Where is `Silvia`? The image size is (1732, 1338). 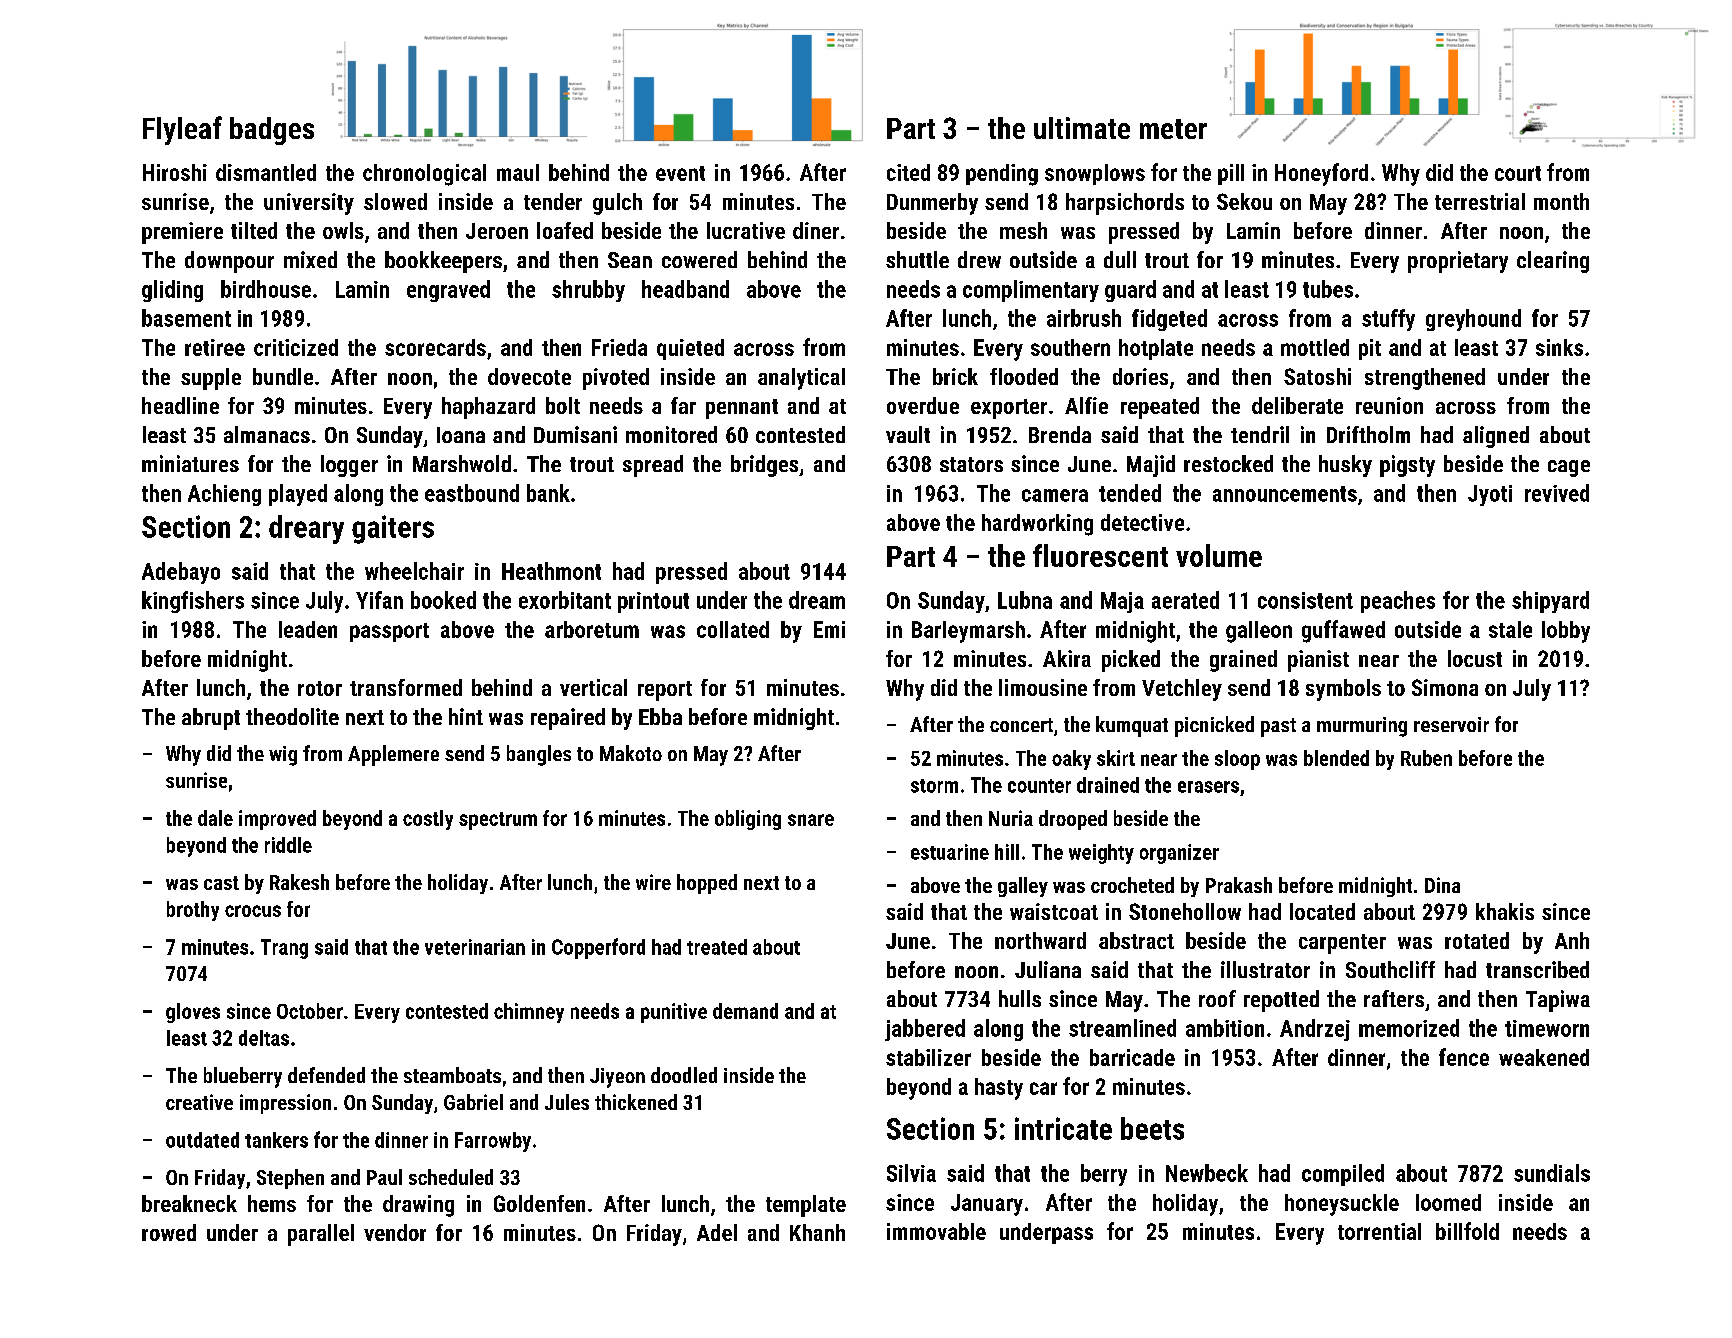 Silvia is located at coordinates (911, 1173).
